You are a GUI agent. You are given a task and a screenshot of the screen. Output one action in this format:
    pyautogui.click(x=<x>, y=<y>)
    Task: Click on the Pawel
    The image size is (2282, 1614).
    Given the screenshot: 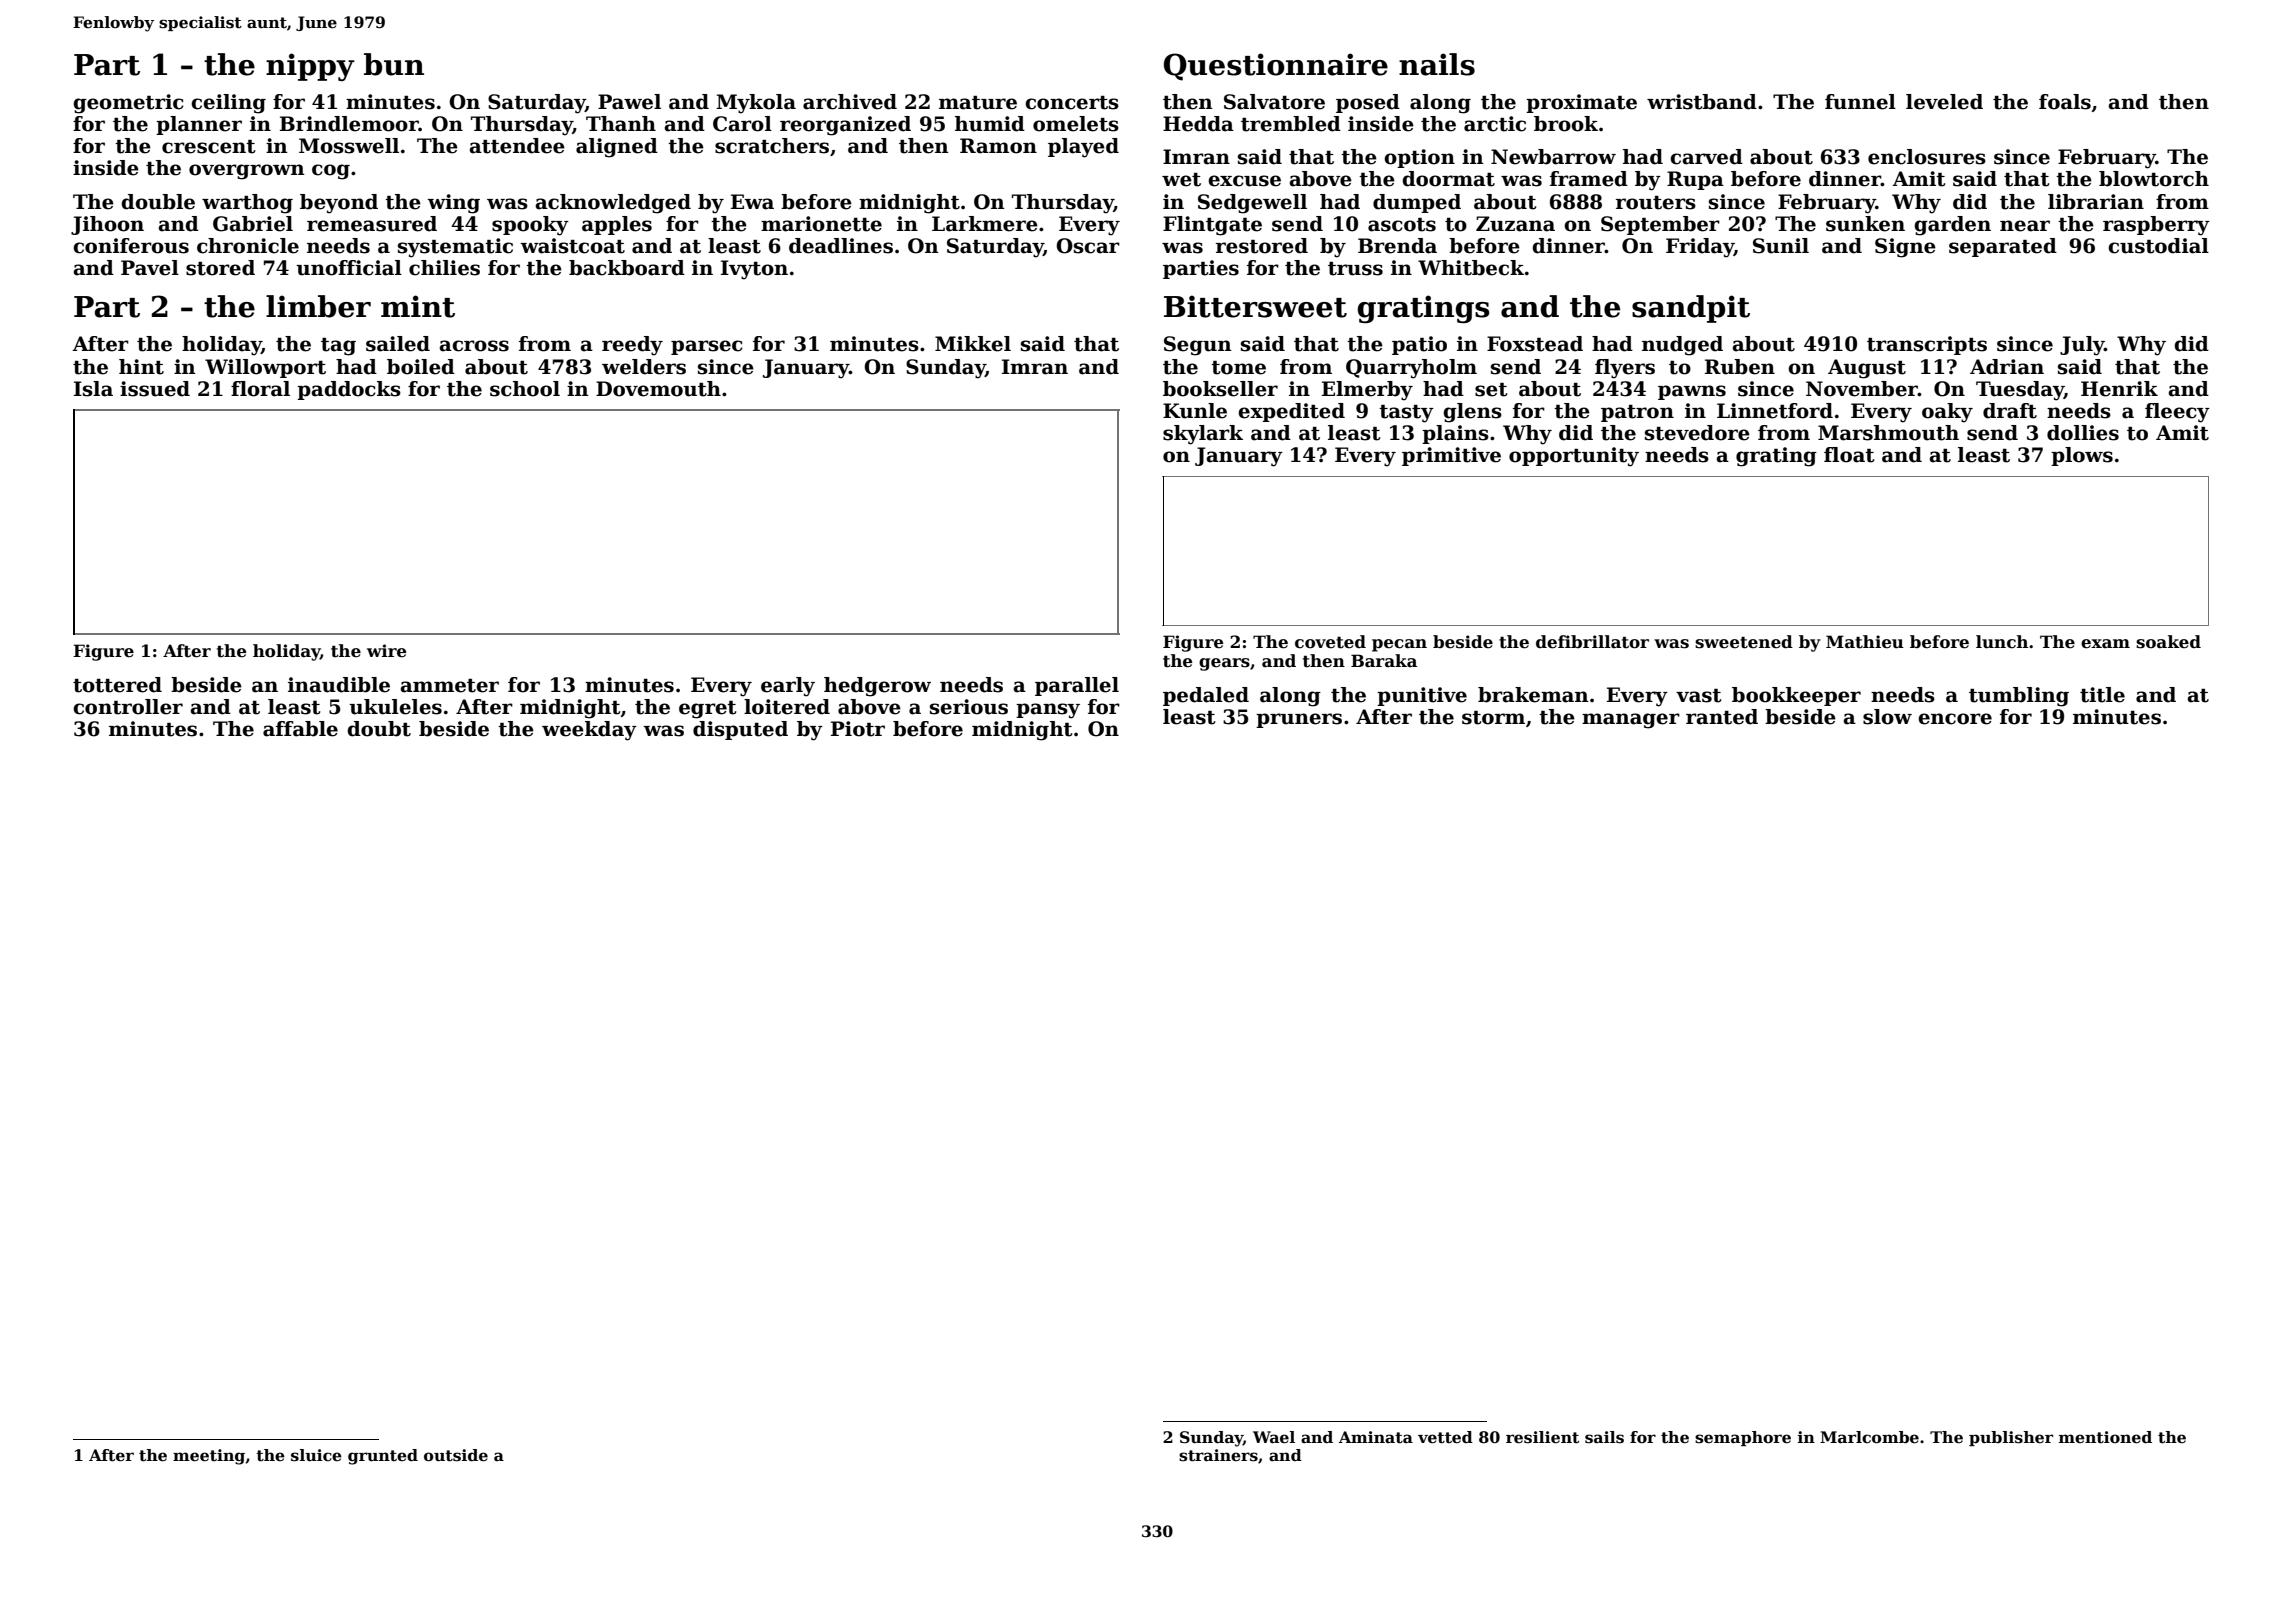 What is the action you would take?
    pyautogui.click(x=629, y=102)
